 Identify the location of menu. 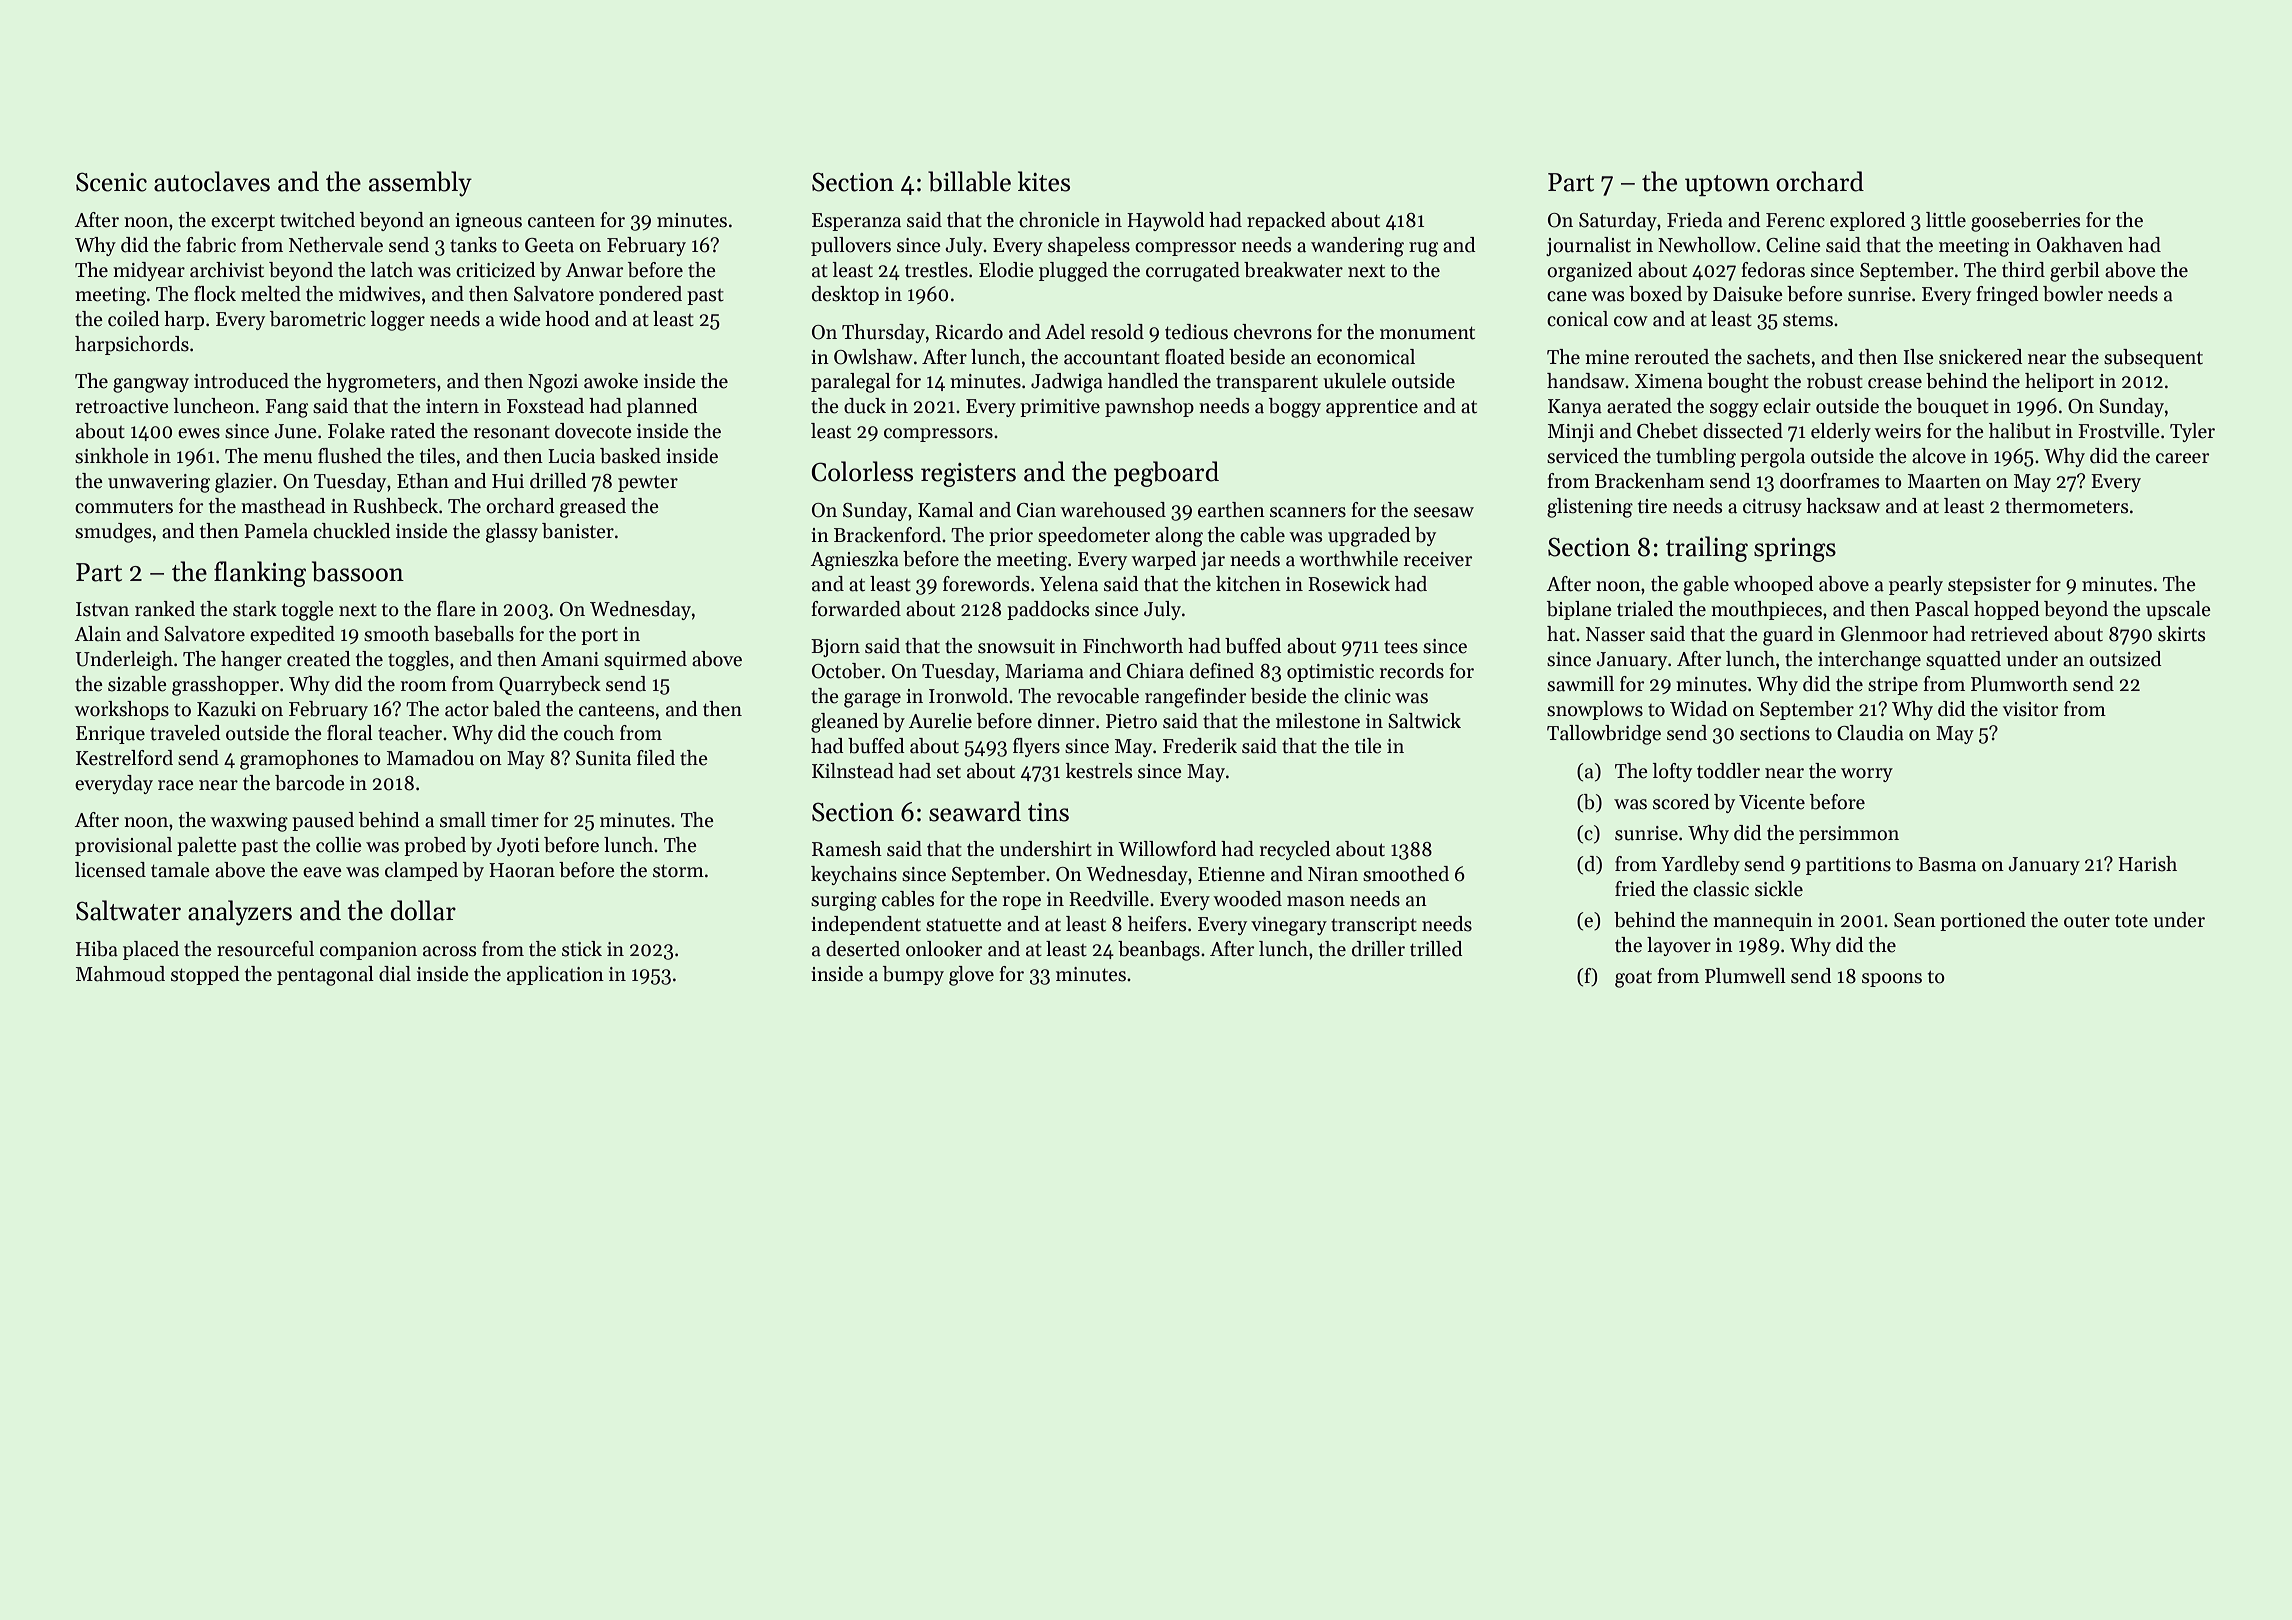
(287, 458).
